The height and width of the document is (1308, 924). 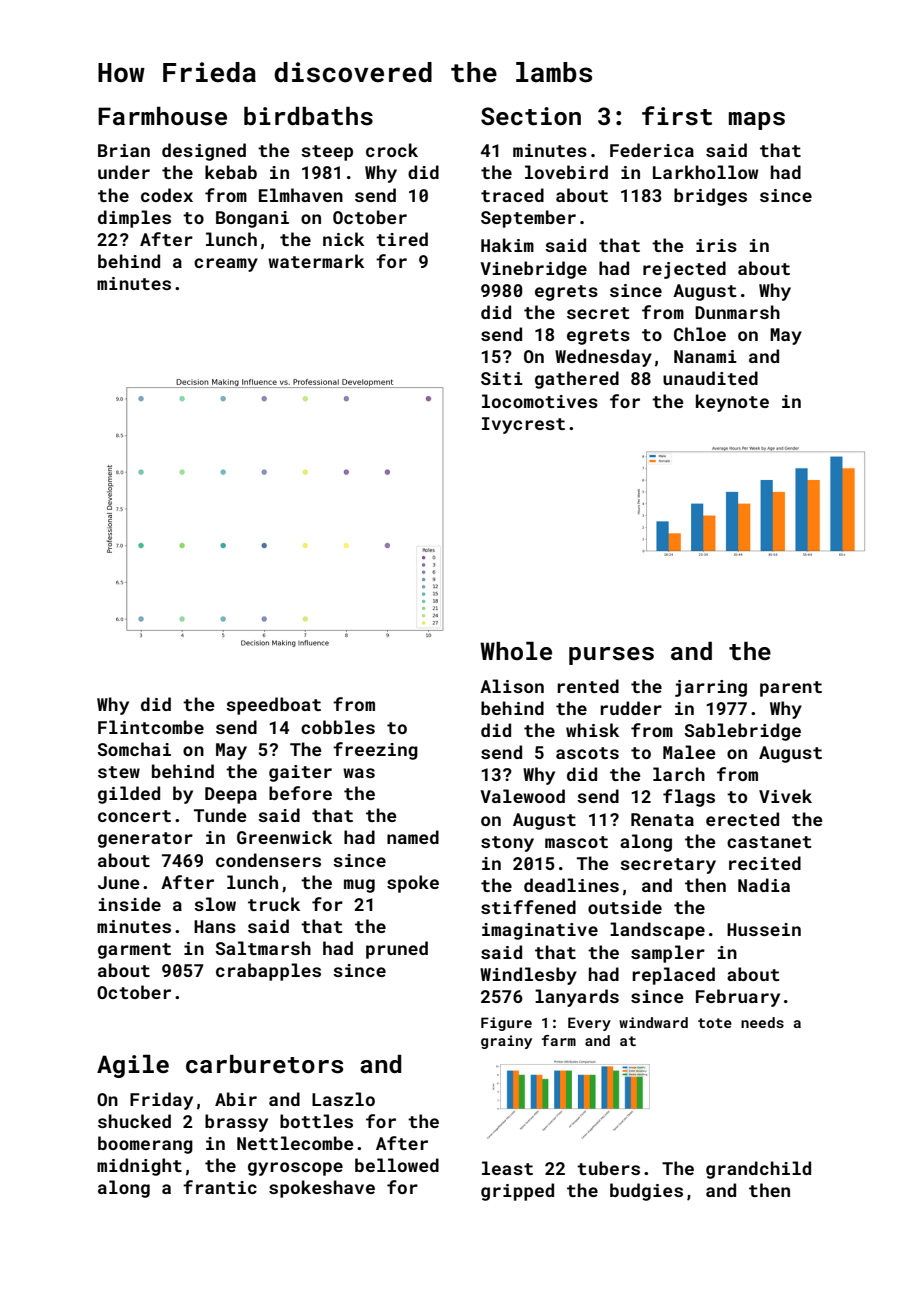 I want to click on grainy, so click(x=506, y=1042).
